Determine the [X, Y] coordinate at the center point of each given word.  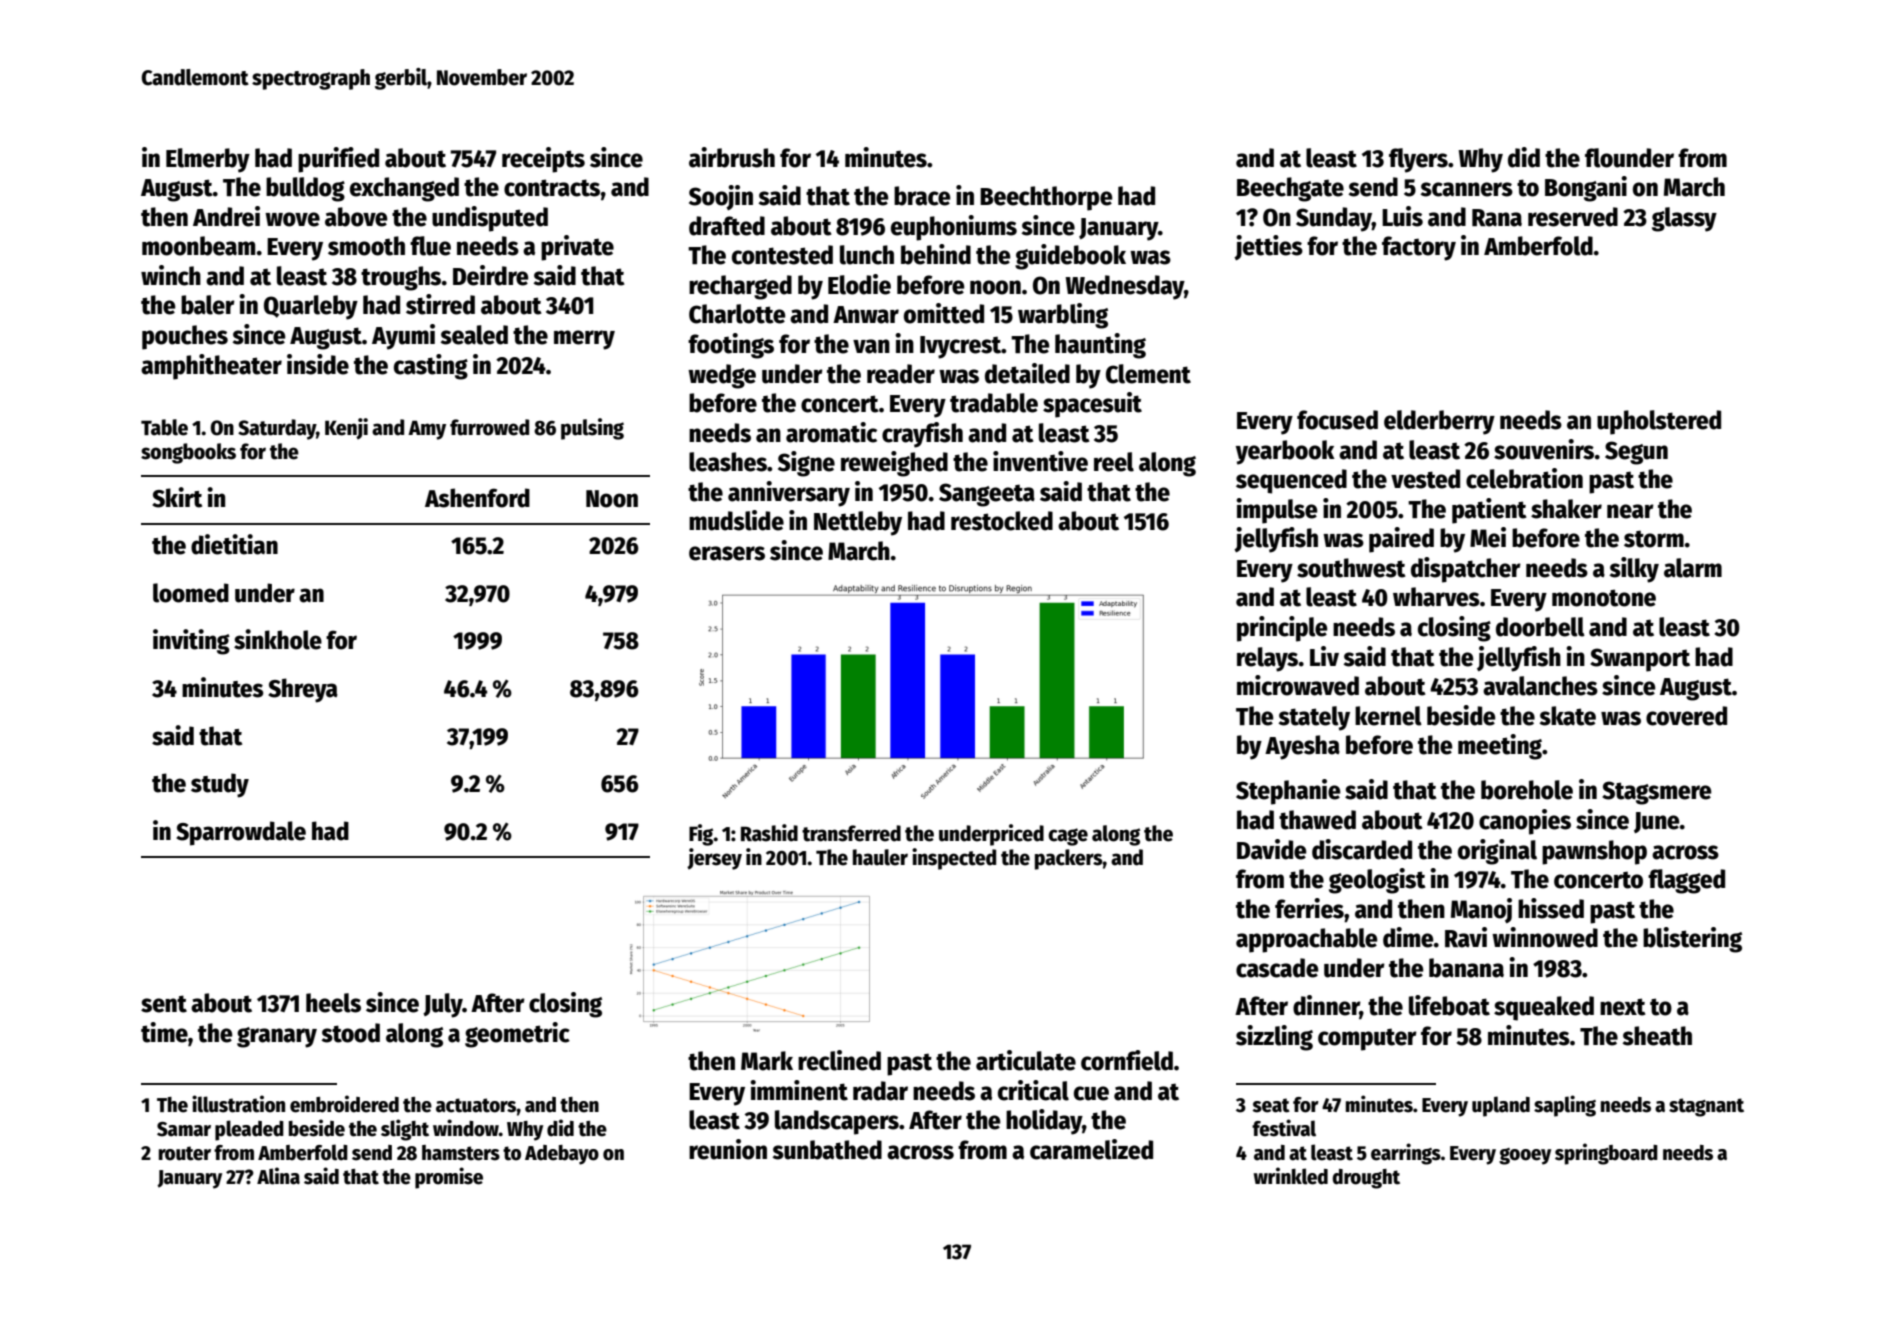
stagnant [1706, 1107]
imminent [799, 1090]
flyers [1418, 160]
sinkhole [278, 639]
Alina [278, 1176]
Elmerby [208, 160]
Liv [1324, 656]
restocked [1002, 521]
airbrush [732, 157]
